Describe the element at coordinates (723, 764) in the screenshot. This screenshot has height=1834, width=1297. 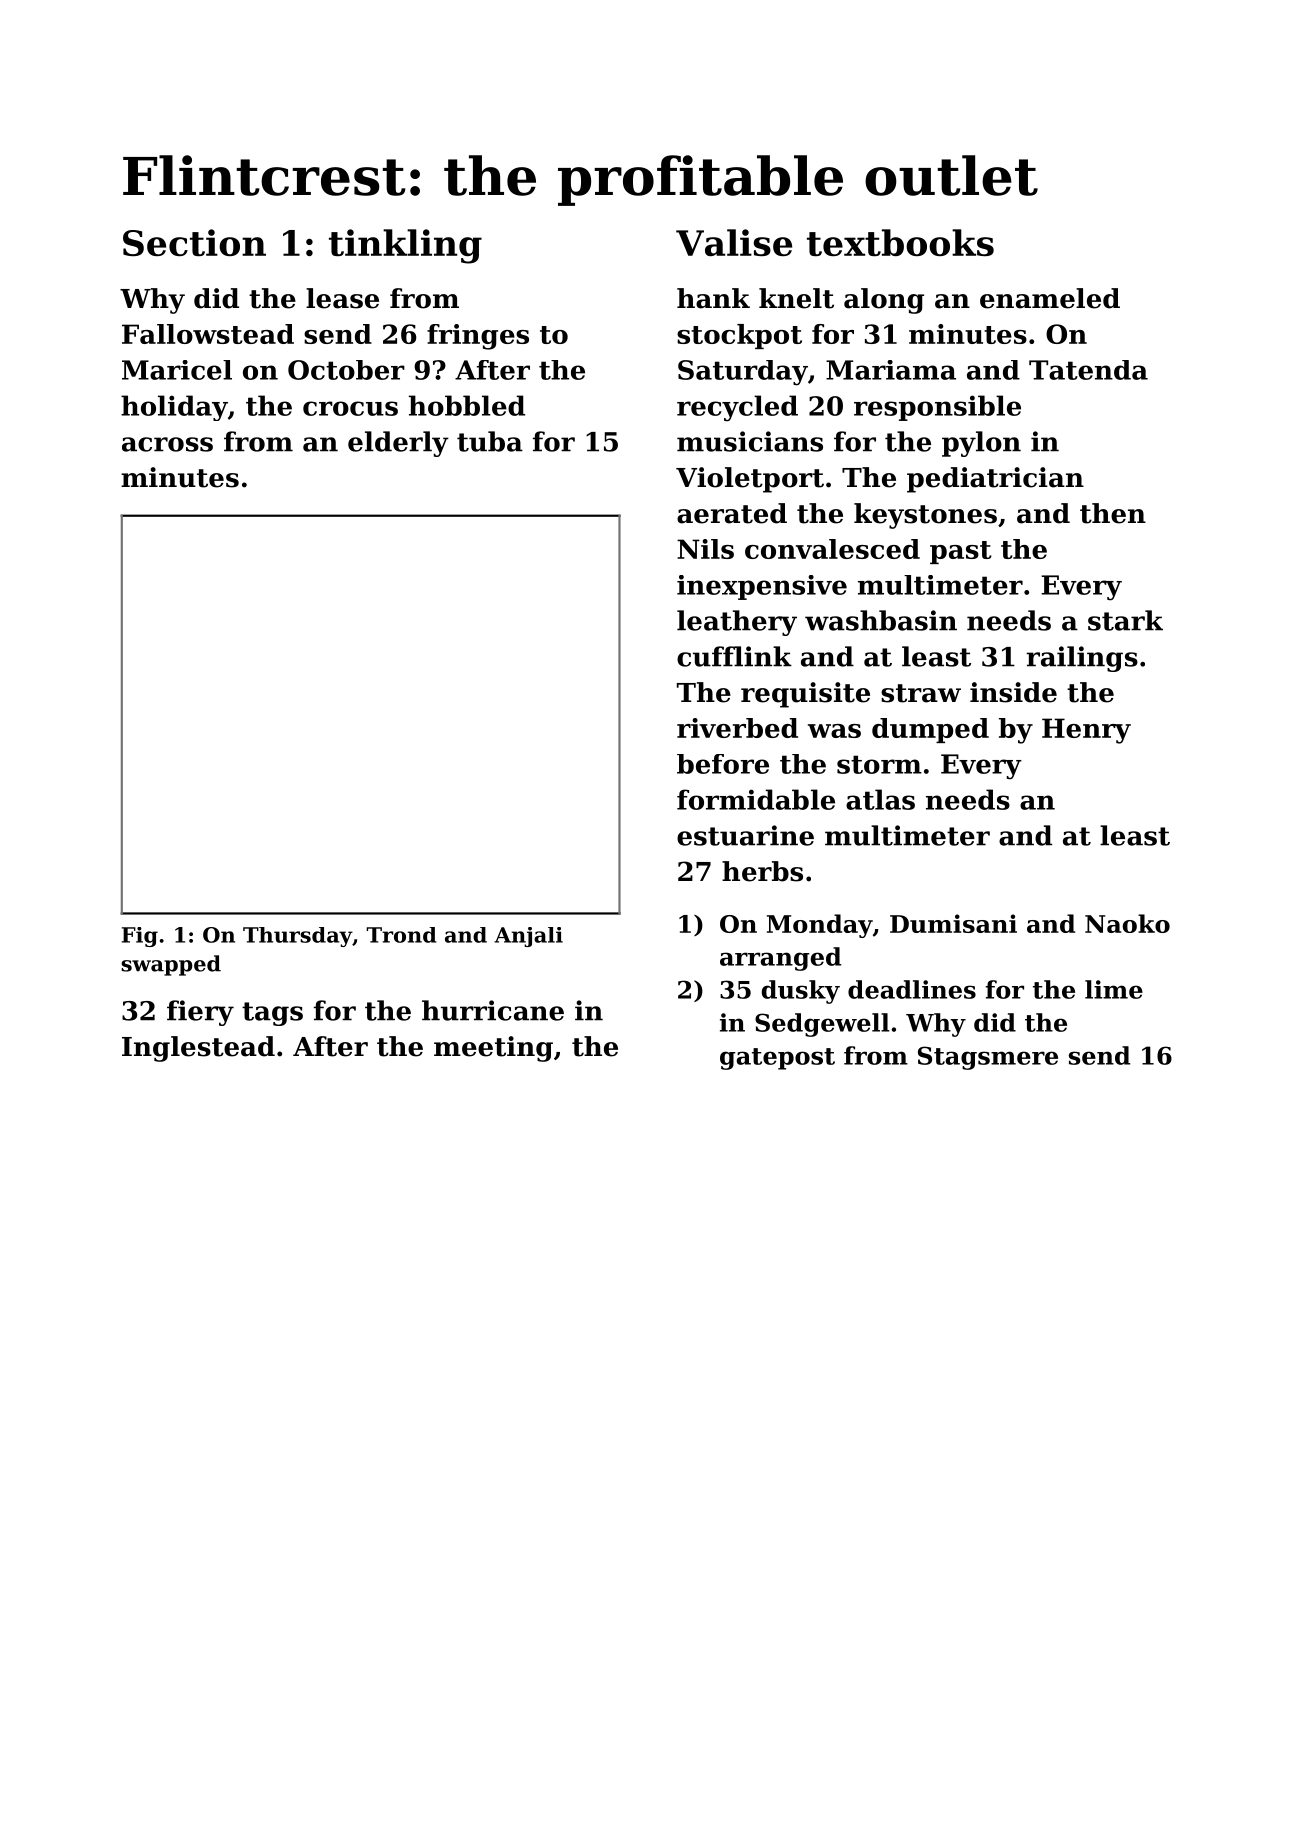
I see `before` at that location.
